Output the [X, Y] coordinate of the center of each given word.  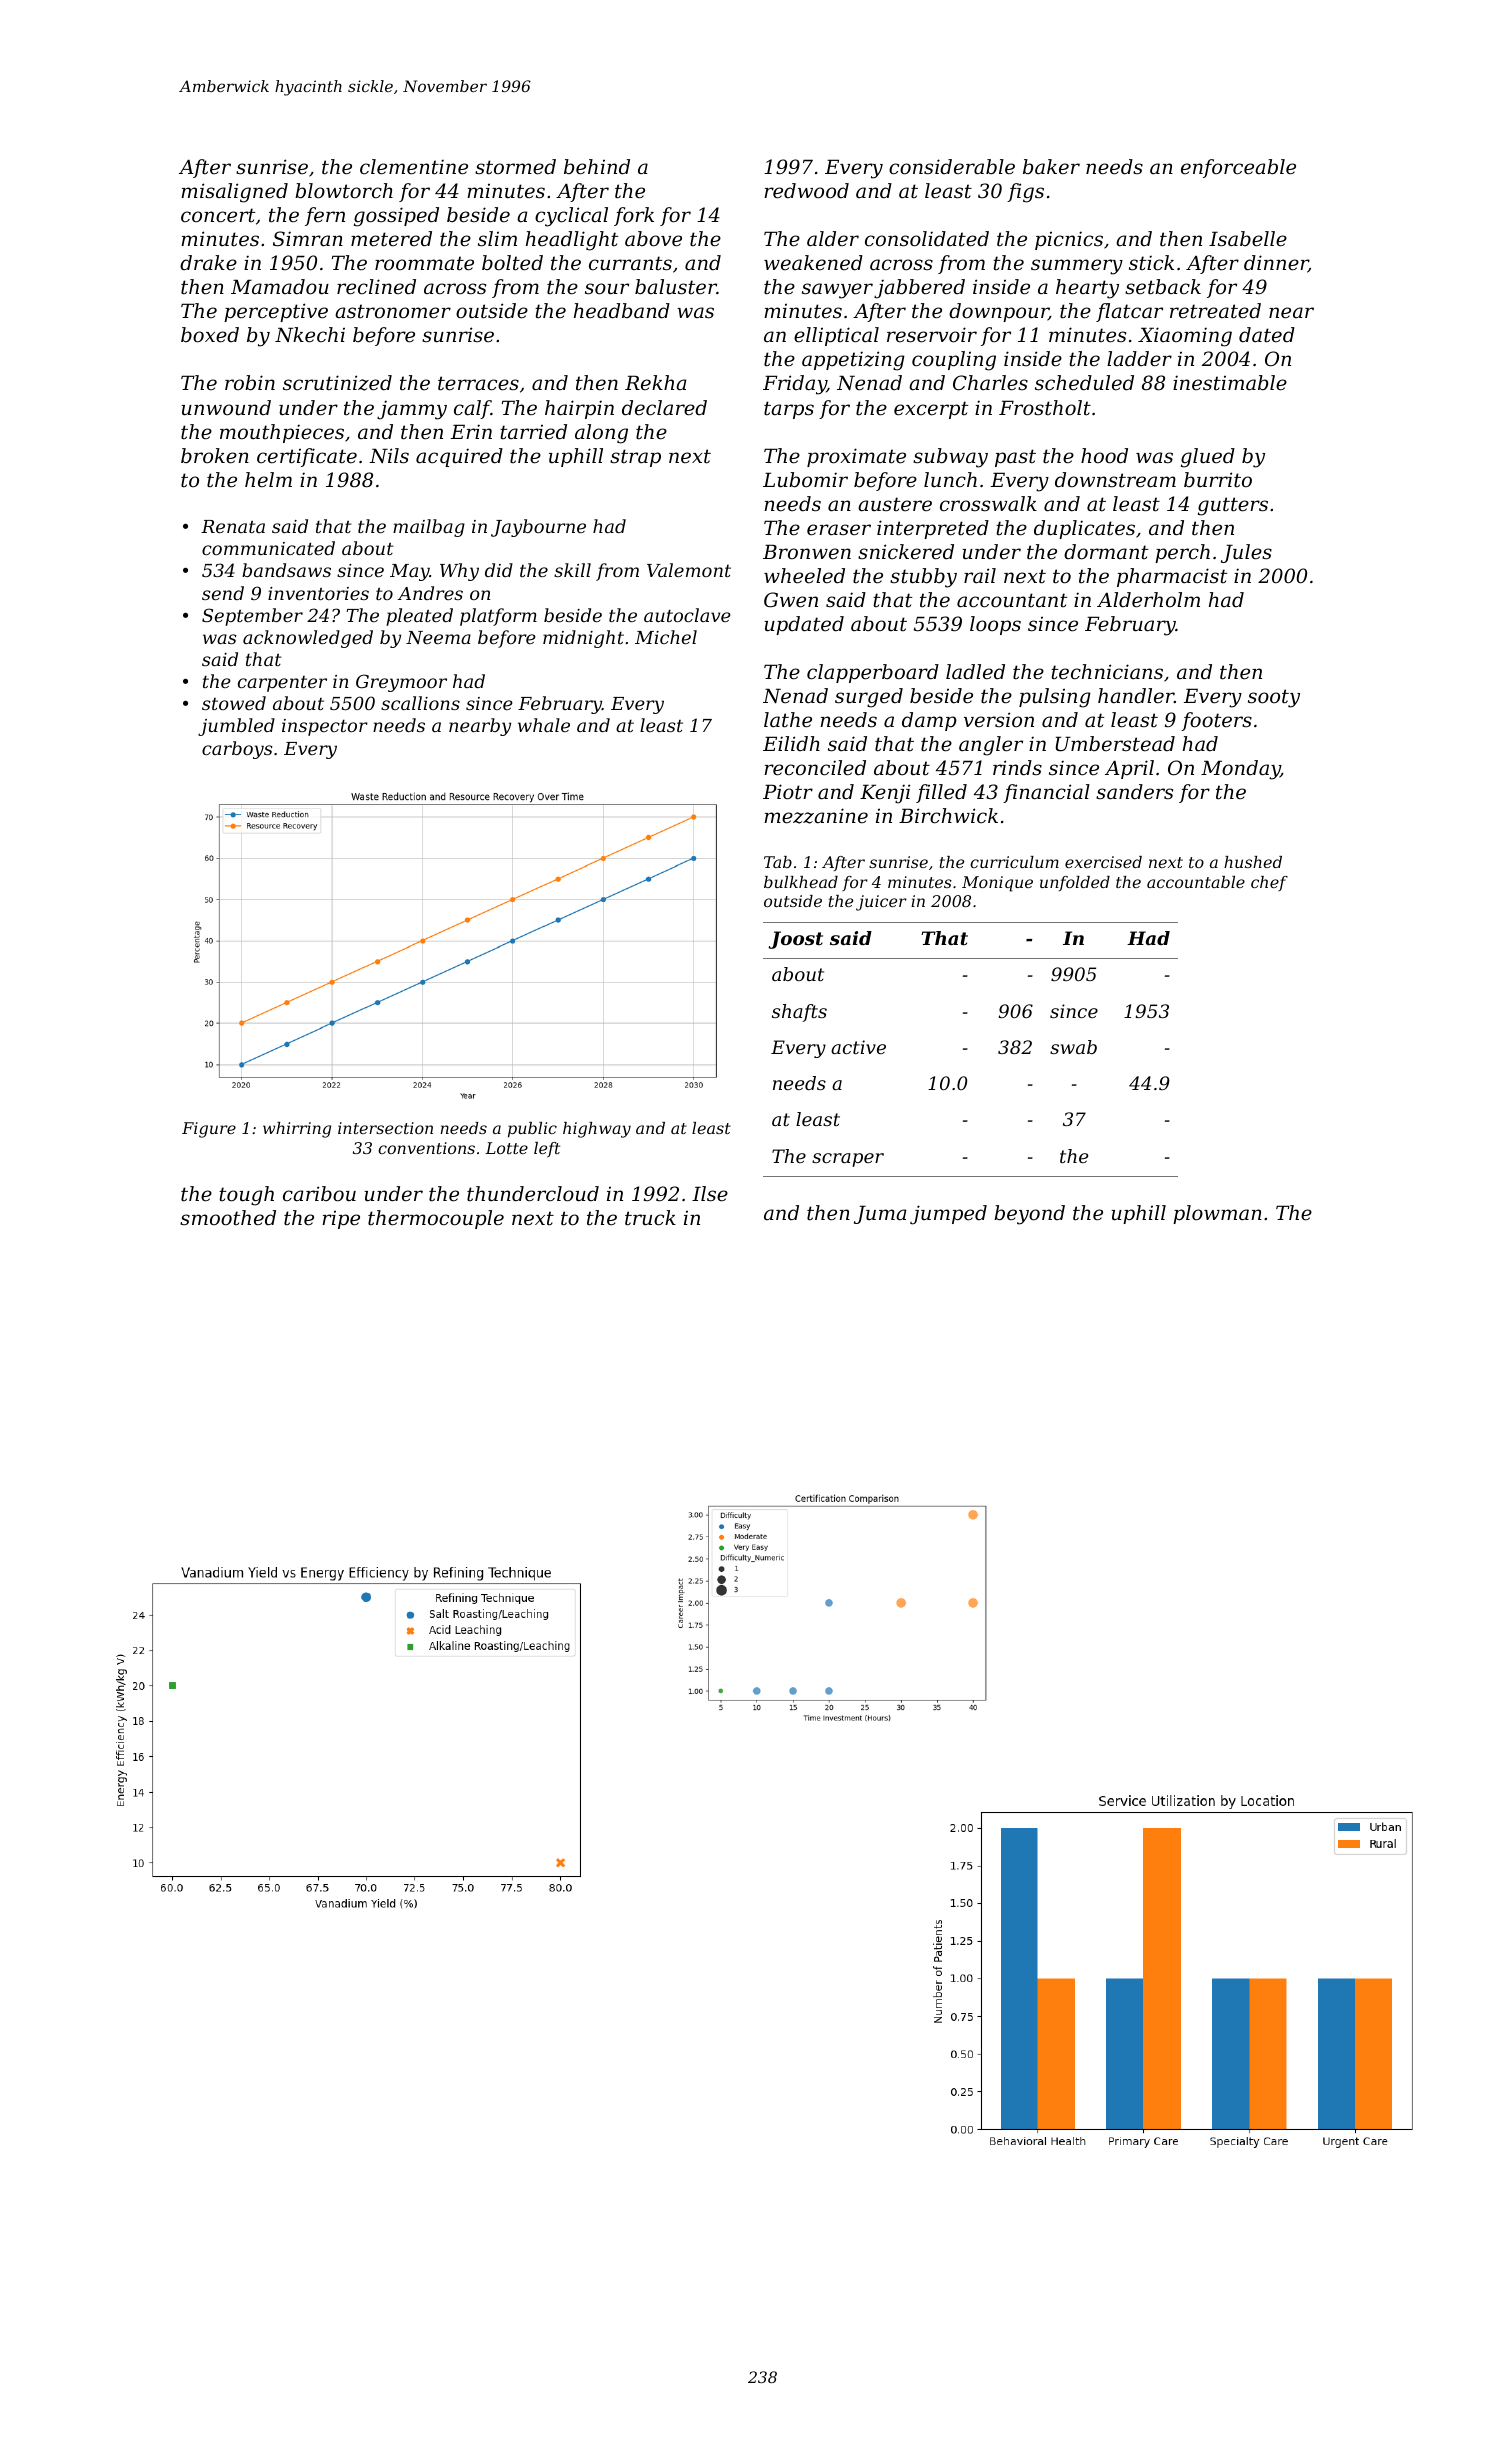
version [999, 720]
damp [929, 721]
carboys [237, 750]
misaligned [234, 193]
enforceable [1238, 168]
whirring [297, 1130]
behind [597, 167]
